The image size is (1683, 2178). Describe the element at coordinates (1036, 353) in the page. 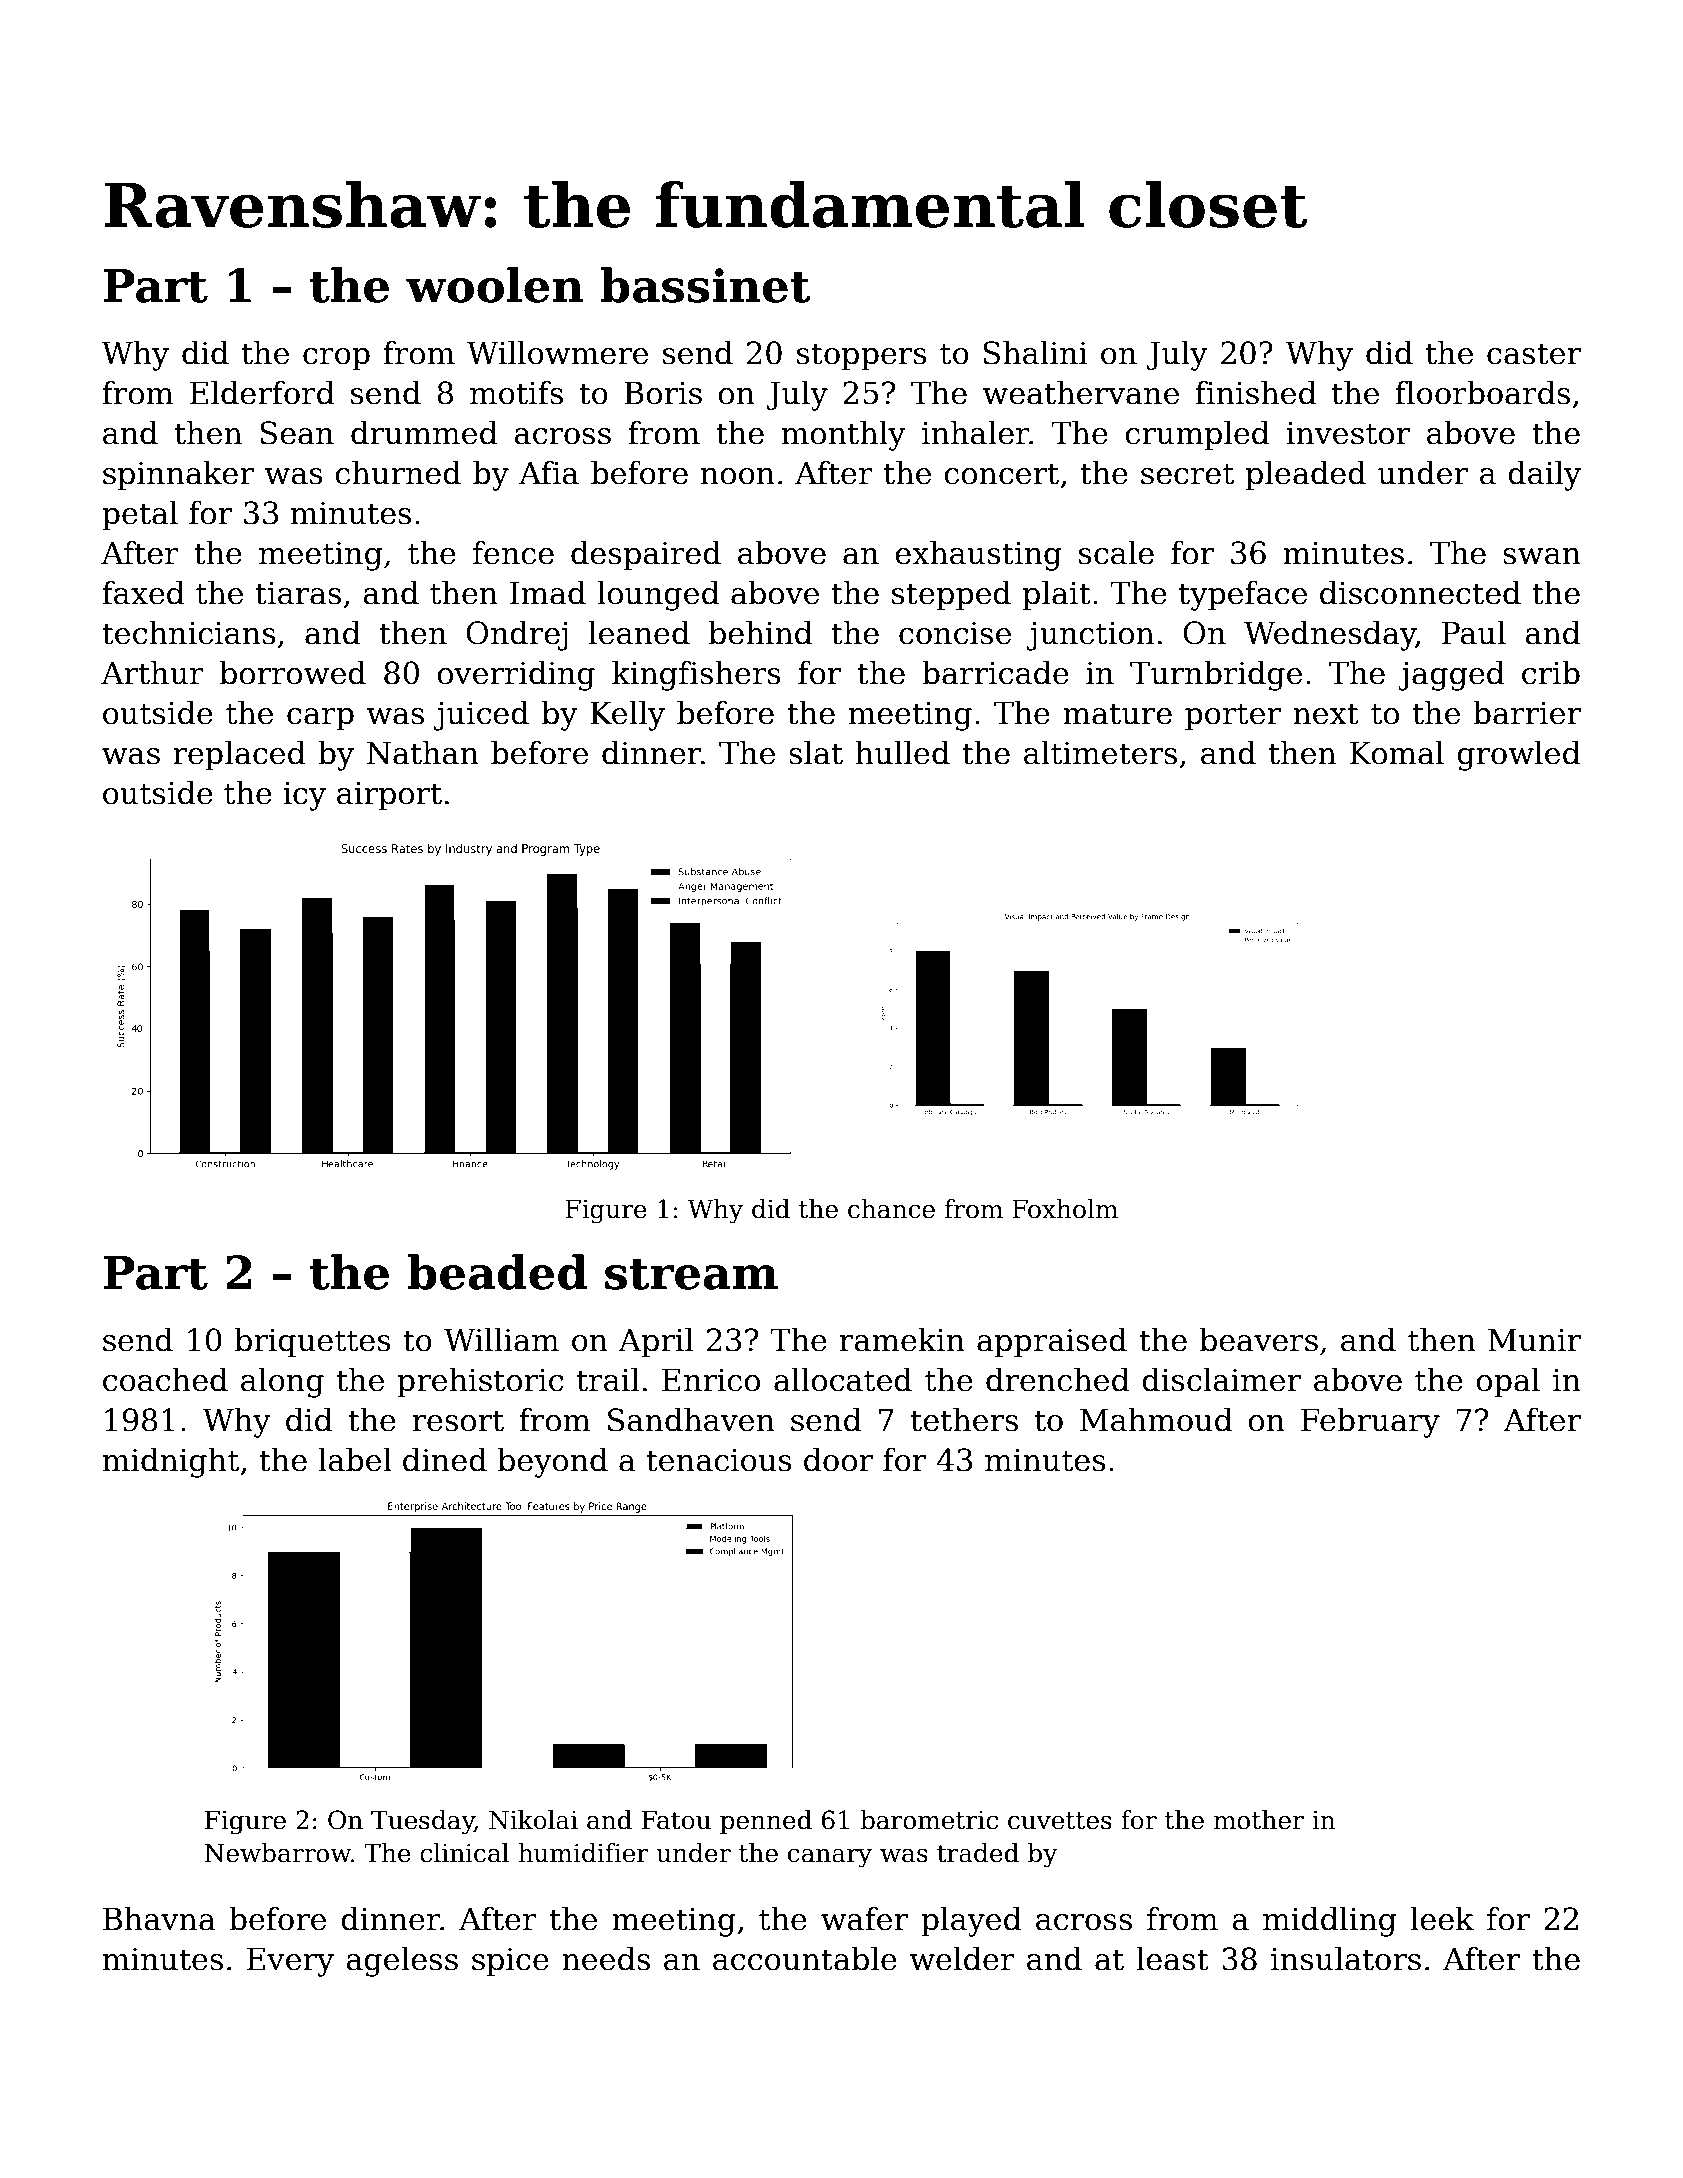

I see `Shalini` at that location.
